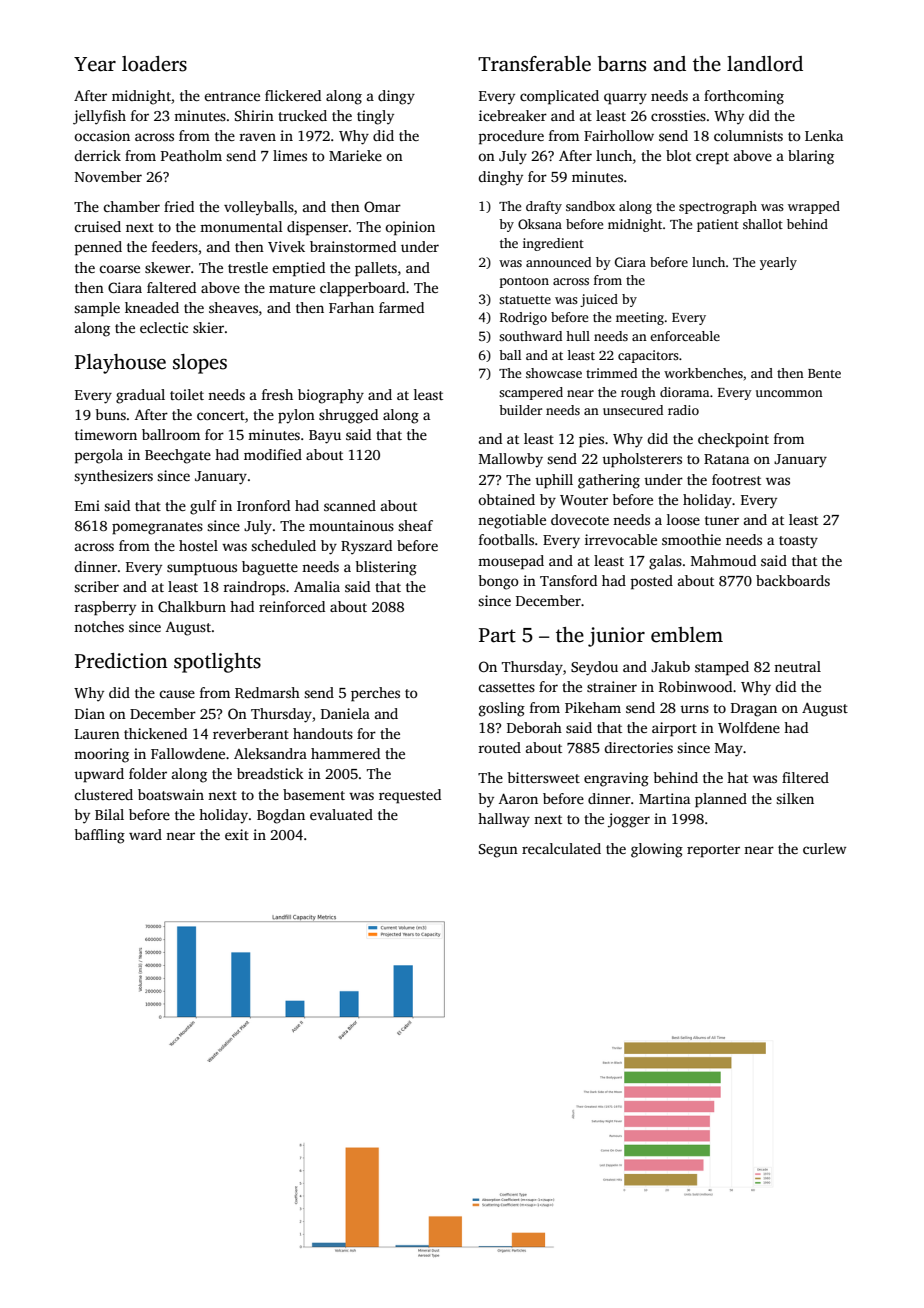  Describe the element at coordinates (683, 519) in the screenshot. I see `loose` at that location.
